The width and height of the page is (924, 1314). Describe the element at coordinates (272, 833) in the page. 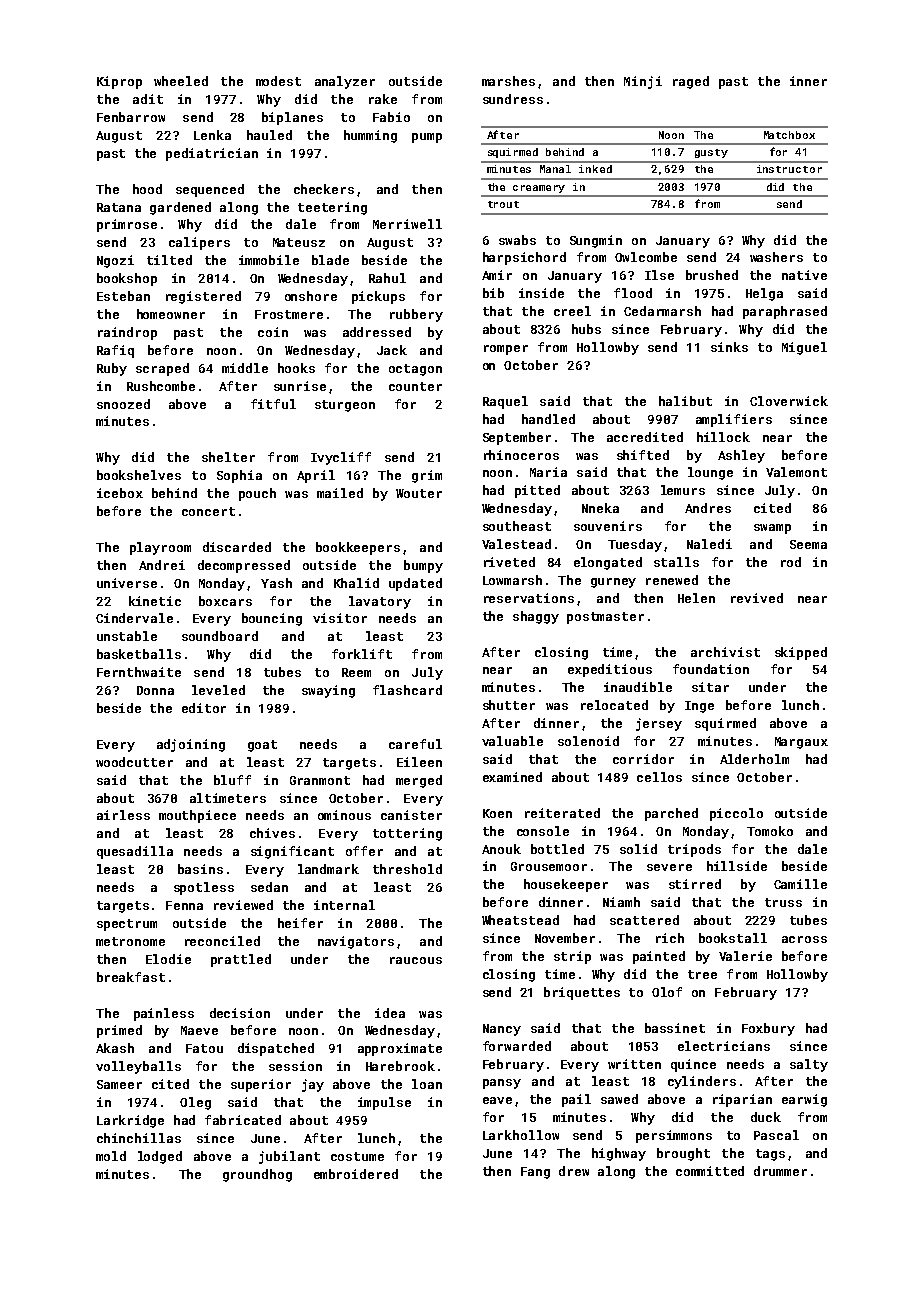

I see `chives` at that location.
